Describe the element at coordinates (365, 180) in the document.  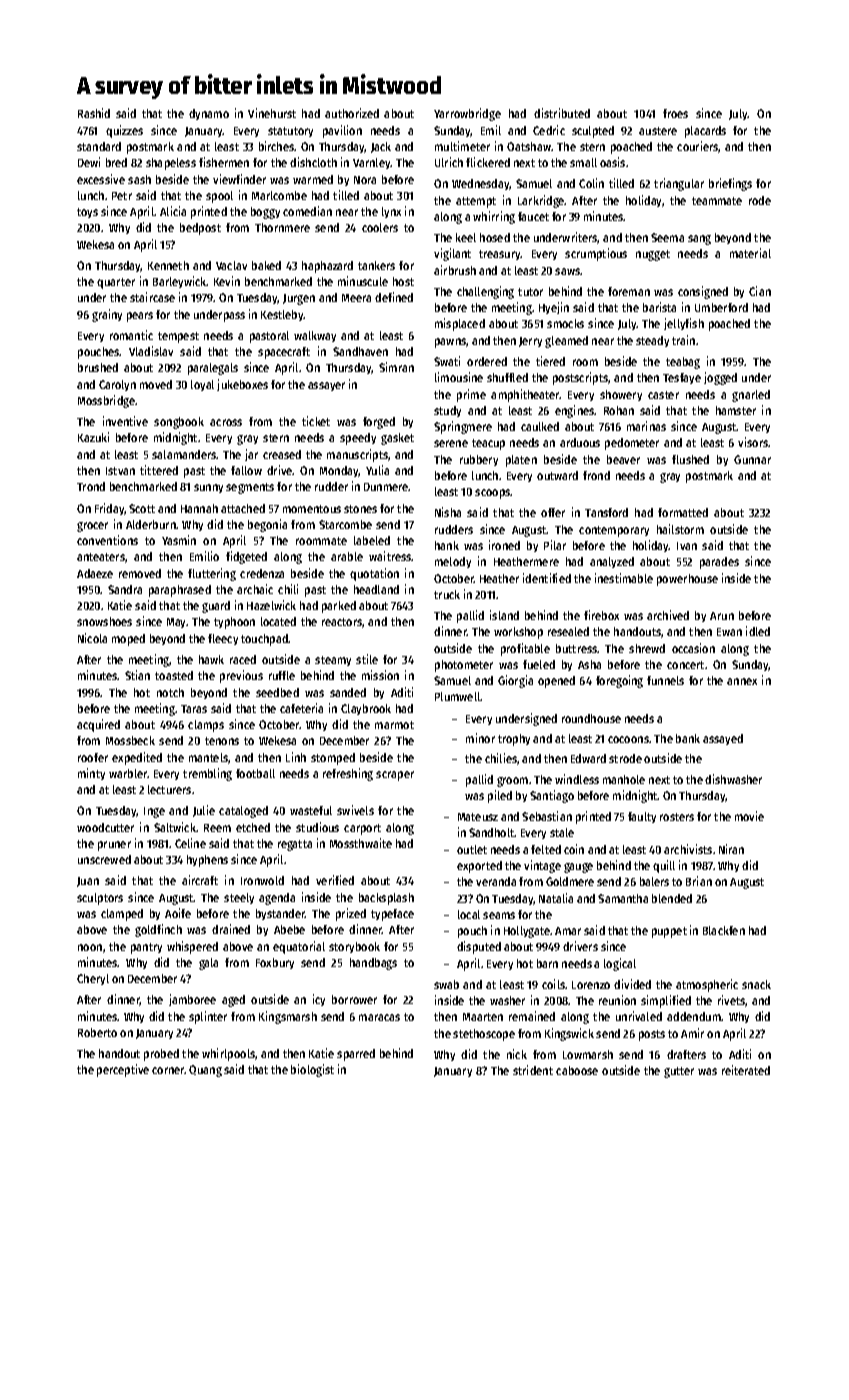
I see `Nora` at that location.
